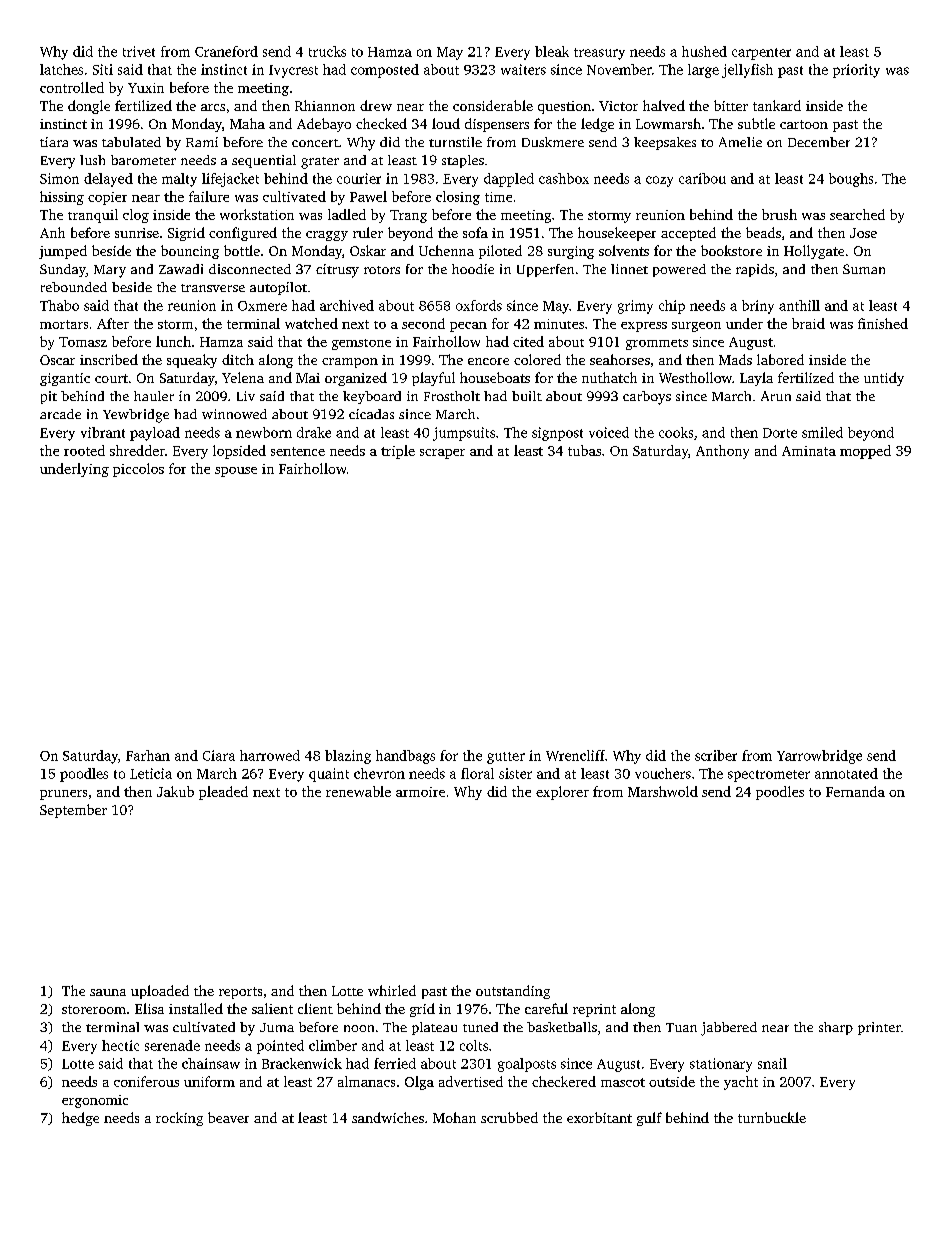 This document has height=1233, width=952. Describe the element at coordinates (819, 757) in the document. I see `Yarrowbridge` at that location.
